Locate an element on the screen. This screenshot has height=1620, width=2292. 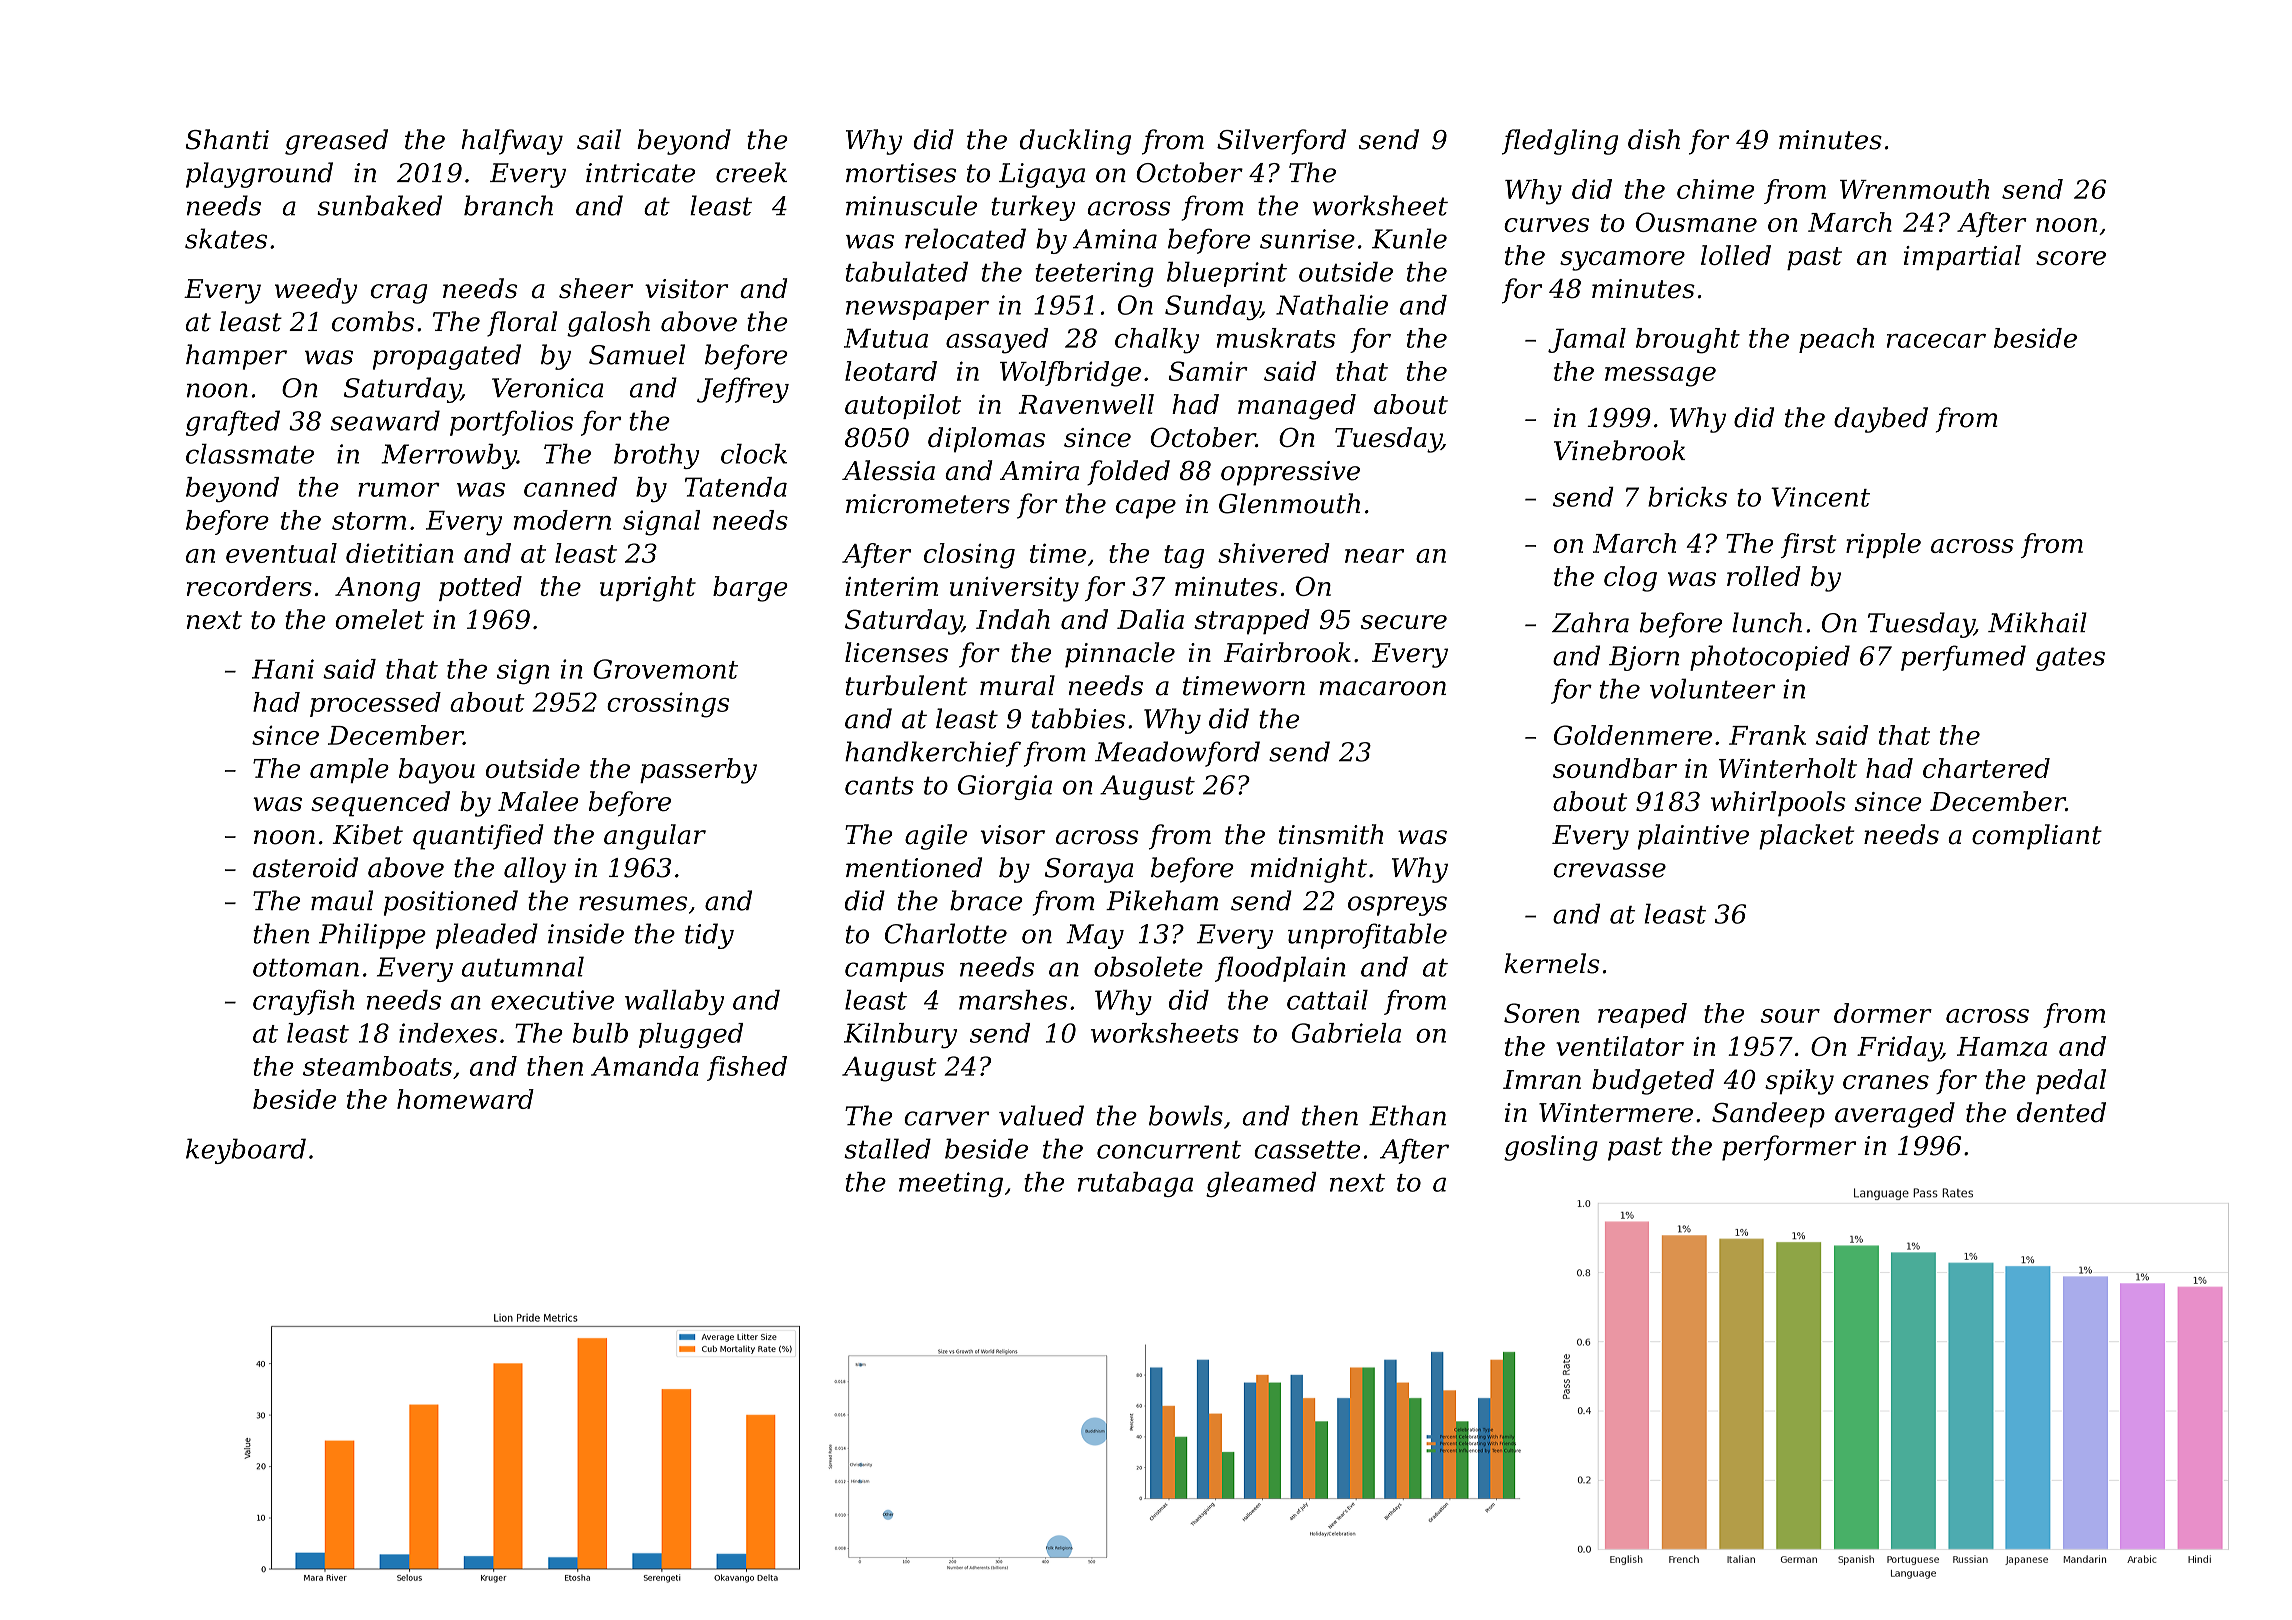
duckling is located at coordinates (1075, 142).
